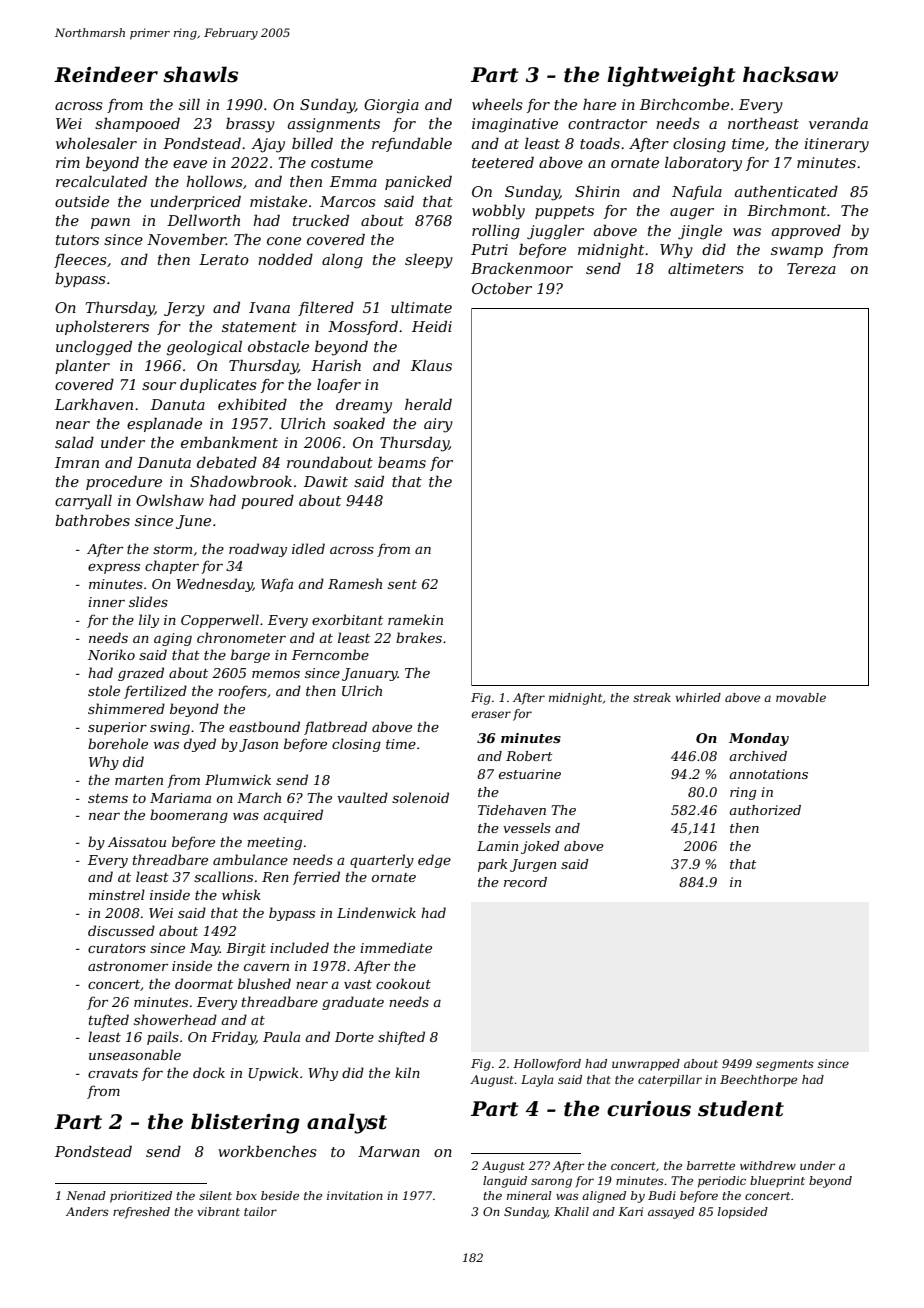 The image size is (924, 1308). What do you see at coordinates (768, 774) in the screenshot?
I see `annotations` at bounding box center [768, 774].
